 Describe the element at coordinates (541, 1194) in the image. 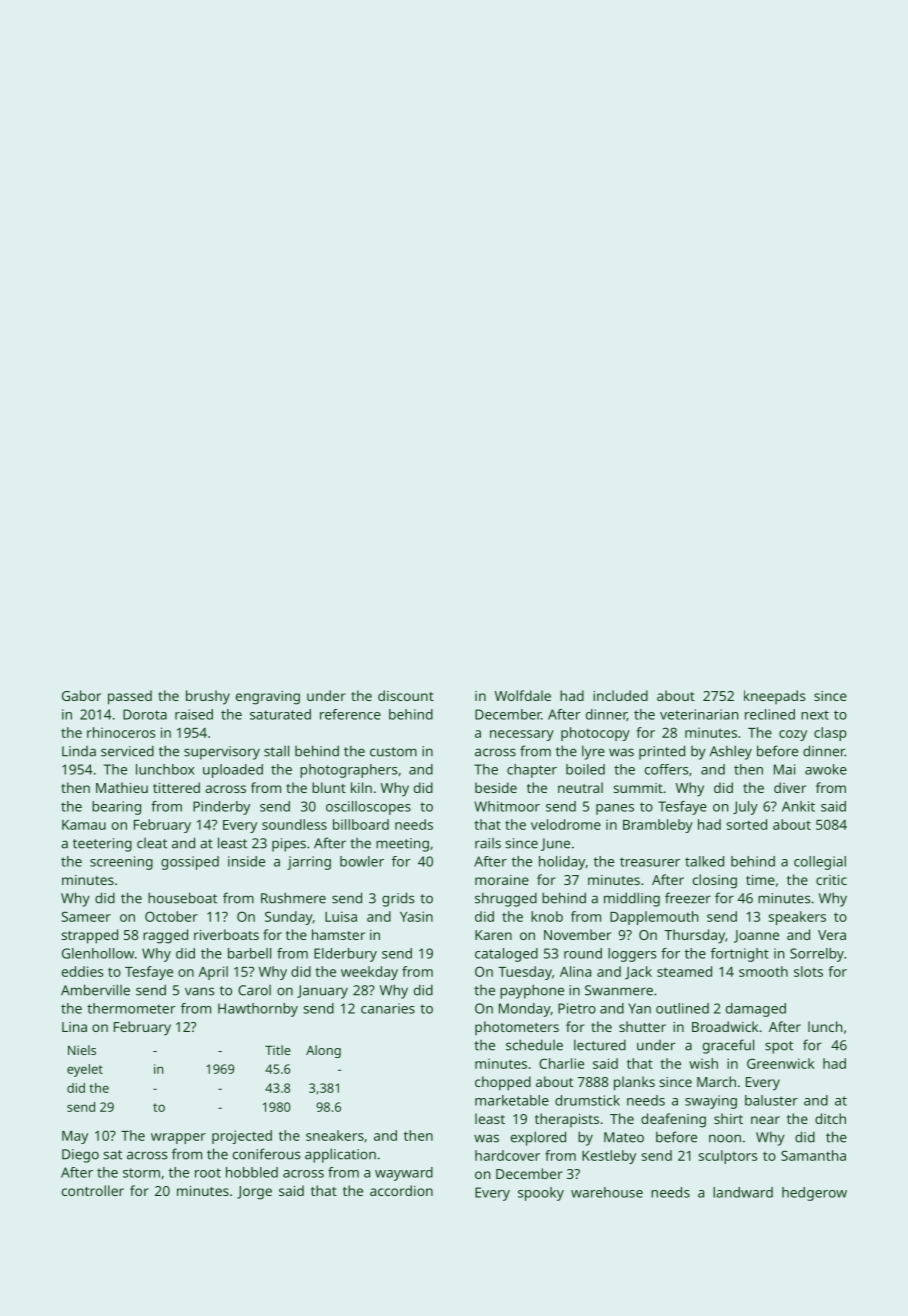

I see `spooky` at that location.
